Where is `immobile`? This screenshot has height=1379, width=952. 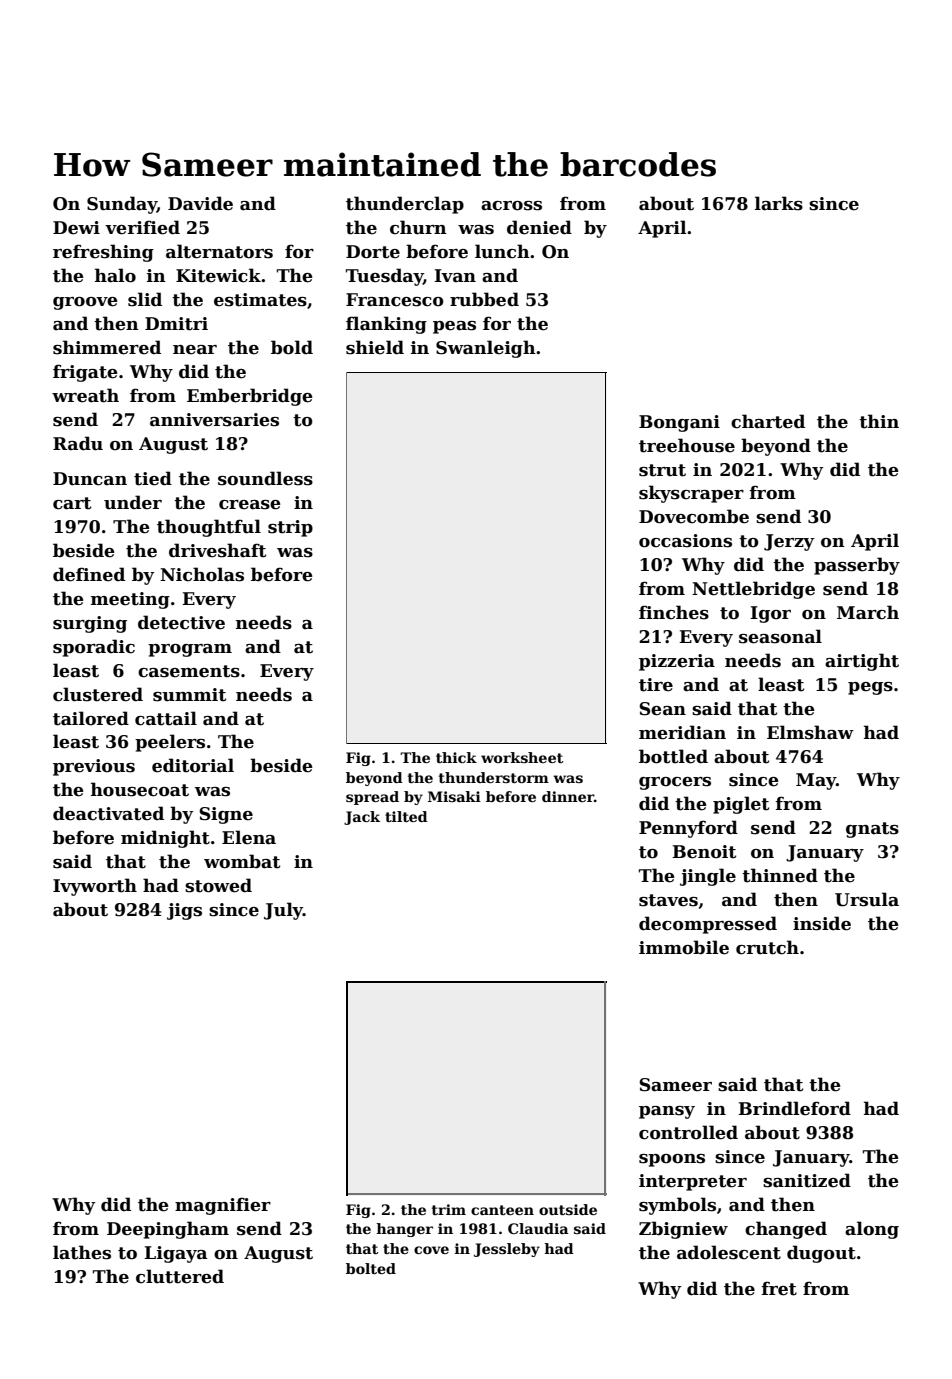
immobile is located at coordinates (684, 947).
